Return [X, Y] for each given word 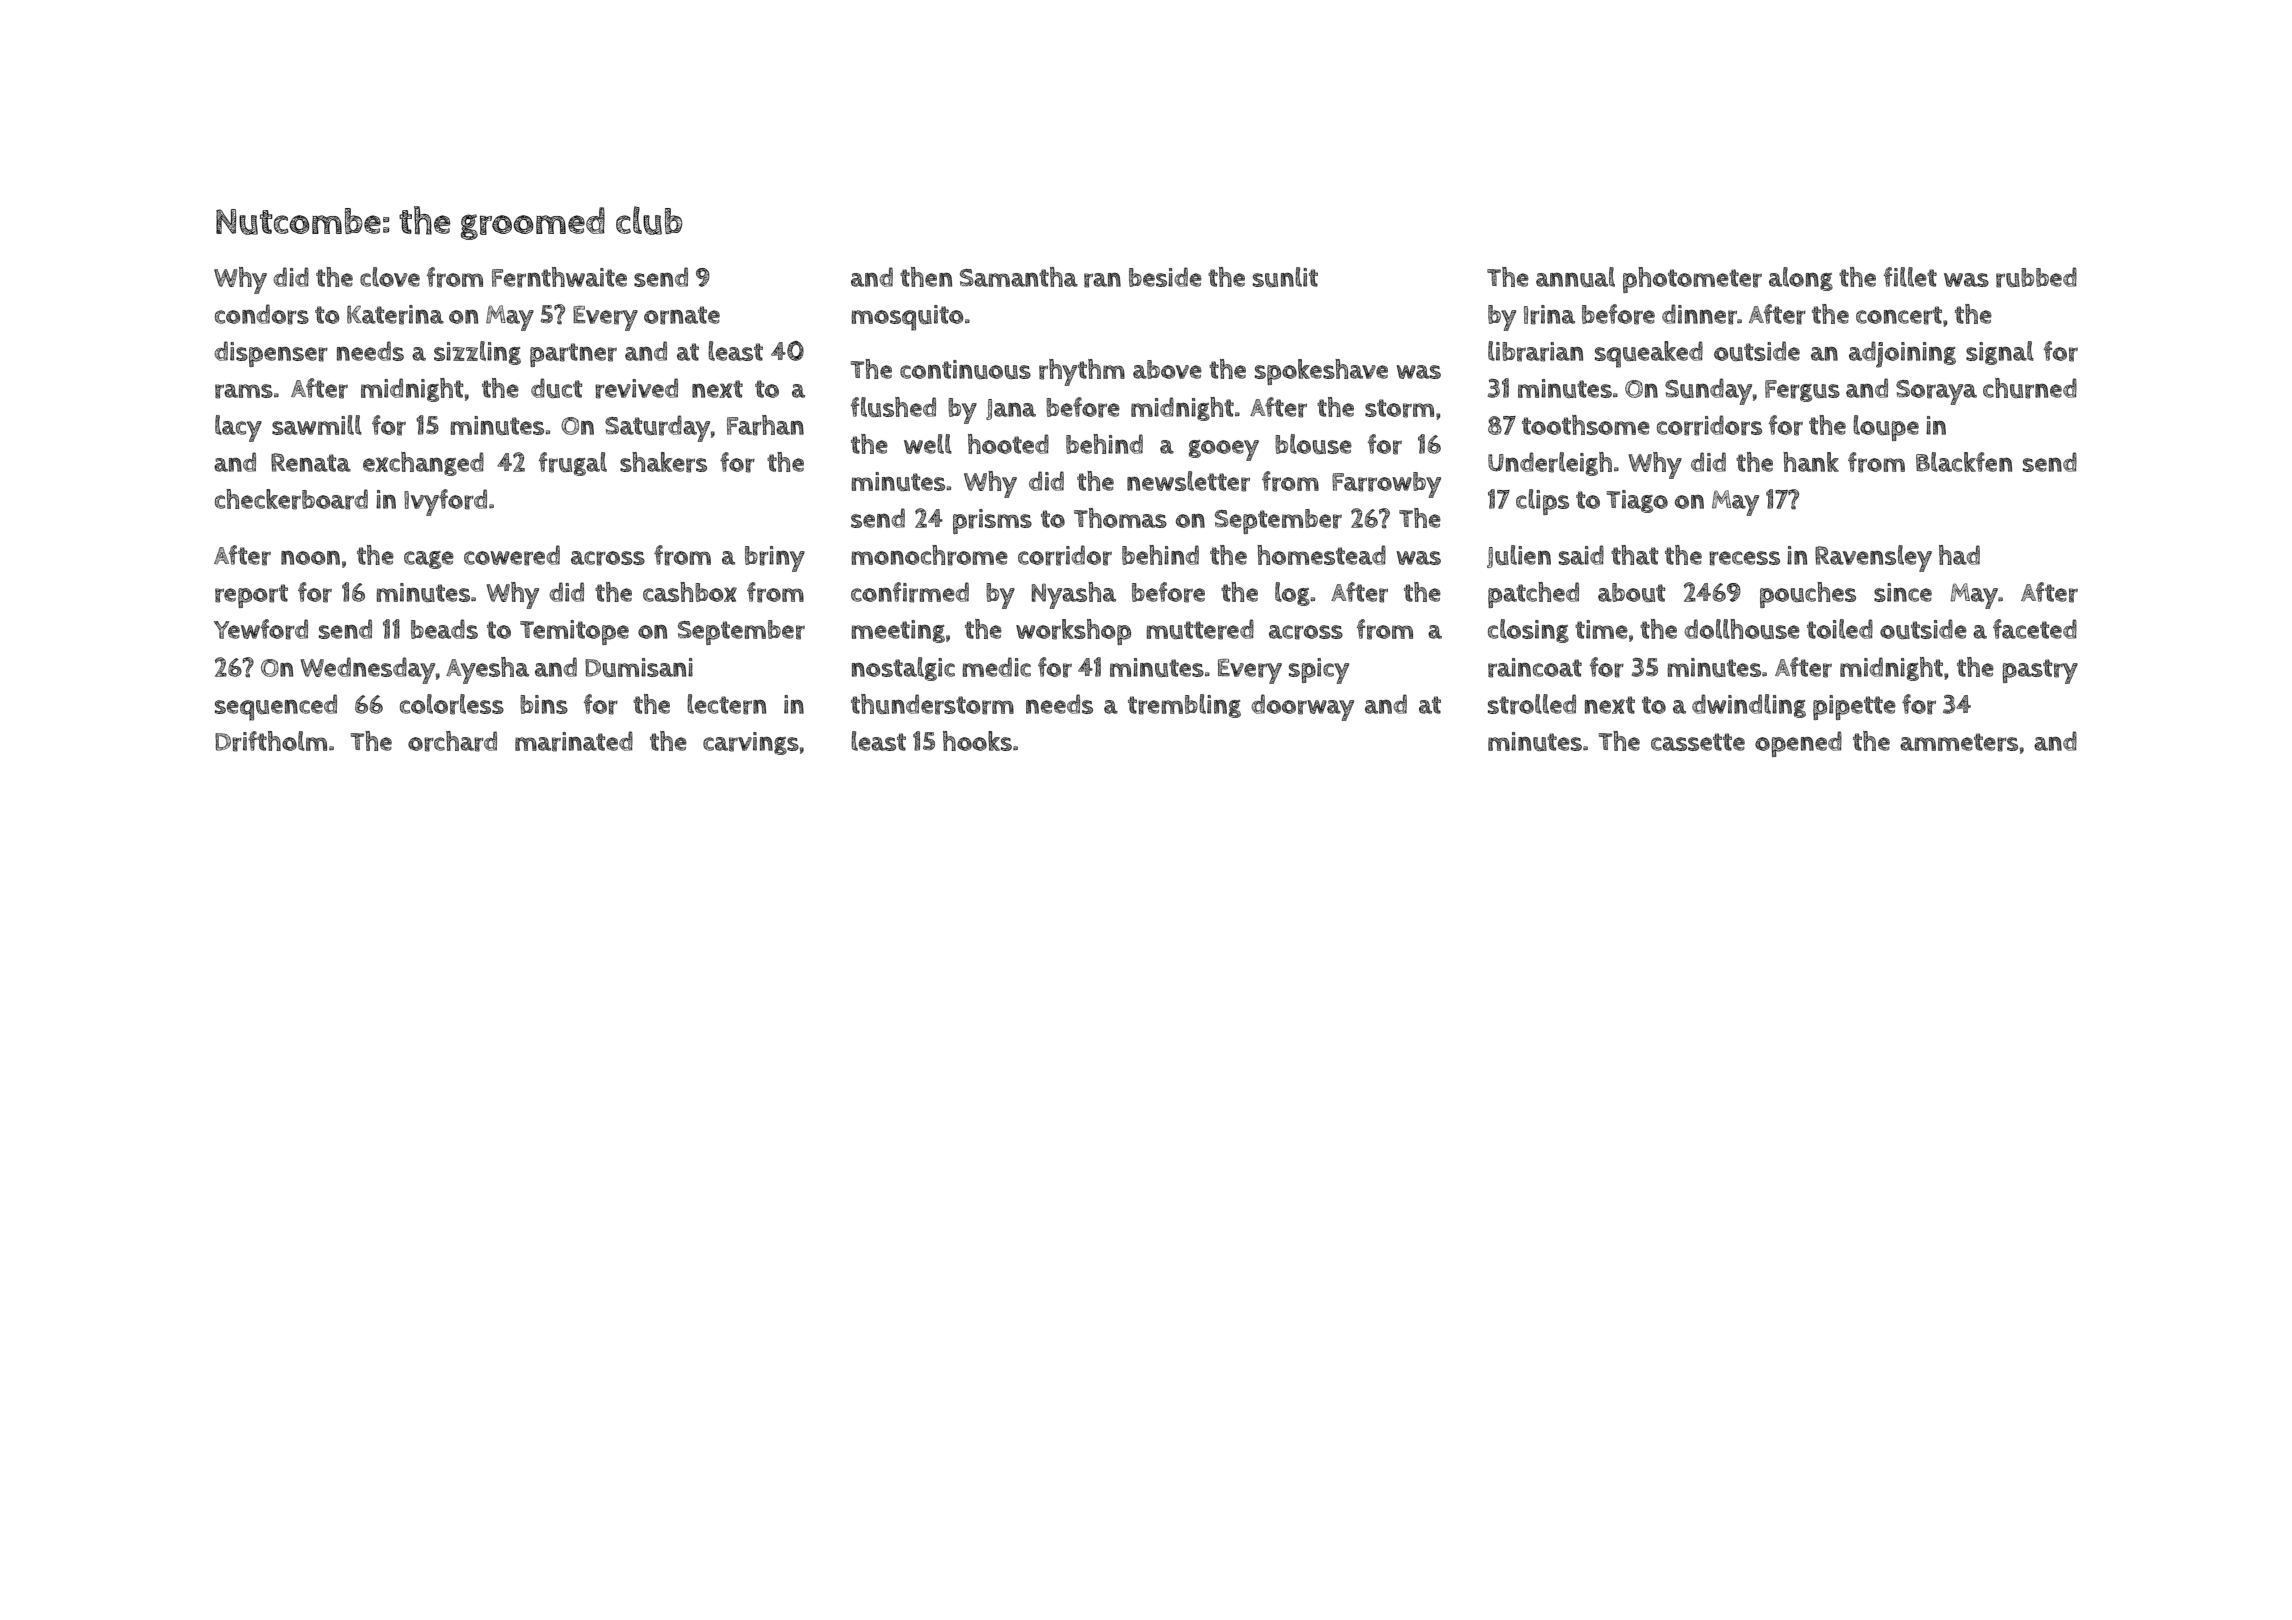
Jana [1011, 409]
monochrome [929, 555]
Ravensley [1873, 558]
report [251, 596]
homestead [1321, 555]
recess [1744, 558]
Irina [1549, 315]
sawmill [317, 425]
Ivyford [445, 502]
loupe [1886, 428]
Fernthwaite [559, 277]
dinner [1699, 314]
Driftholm [271, 741]
